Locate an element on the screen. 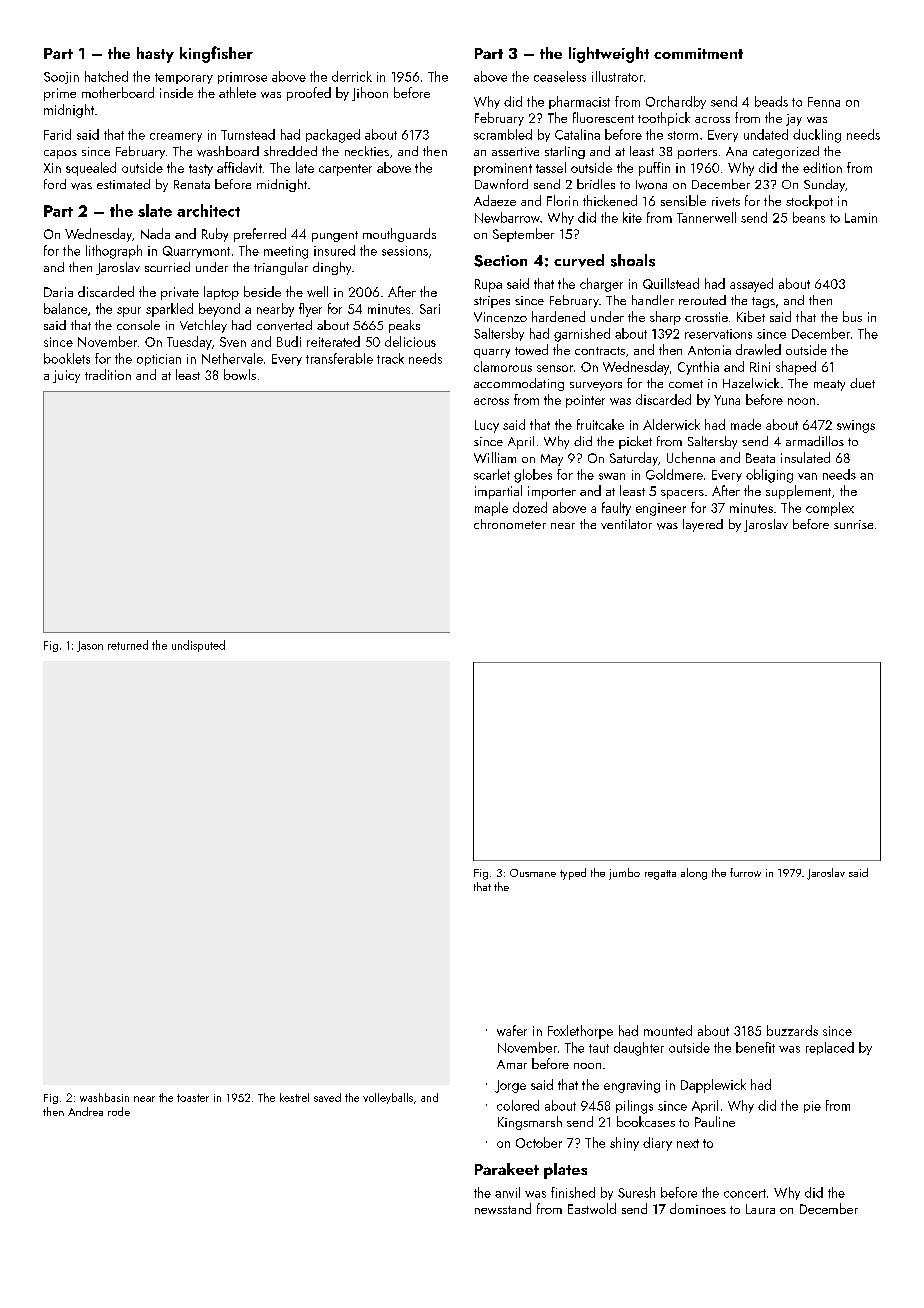 This screenshot has width=924, height=1308. anvil is located at coordinates (507, 1192).
